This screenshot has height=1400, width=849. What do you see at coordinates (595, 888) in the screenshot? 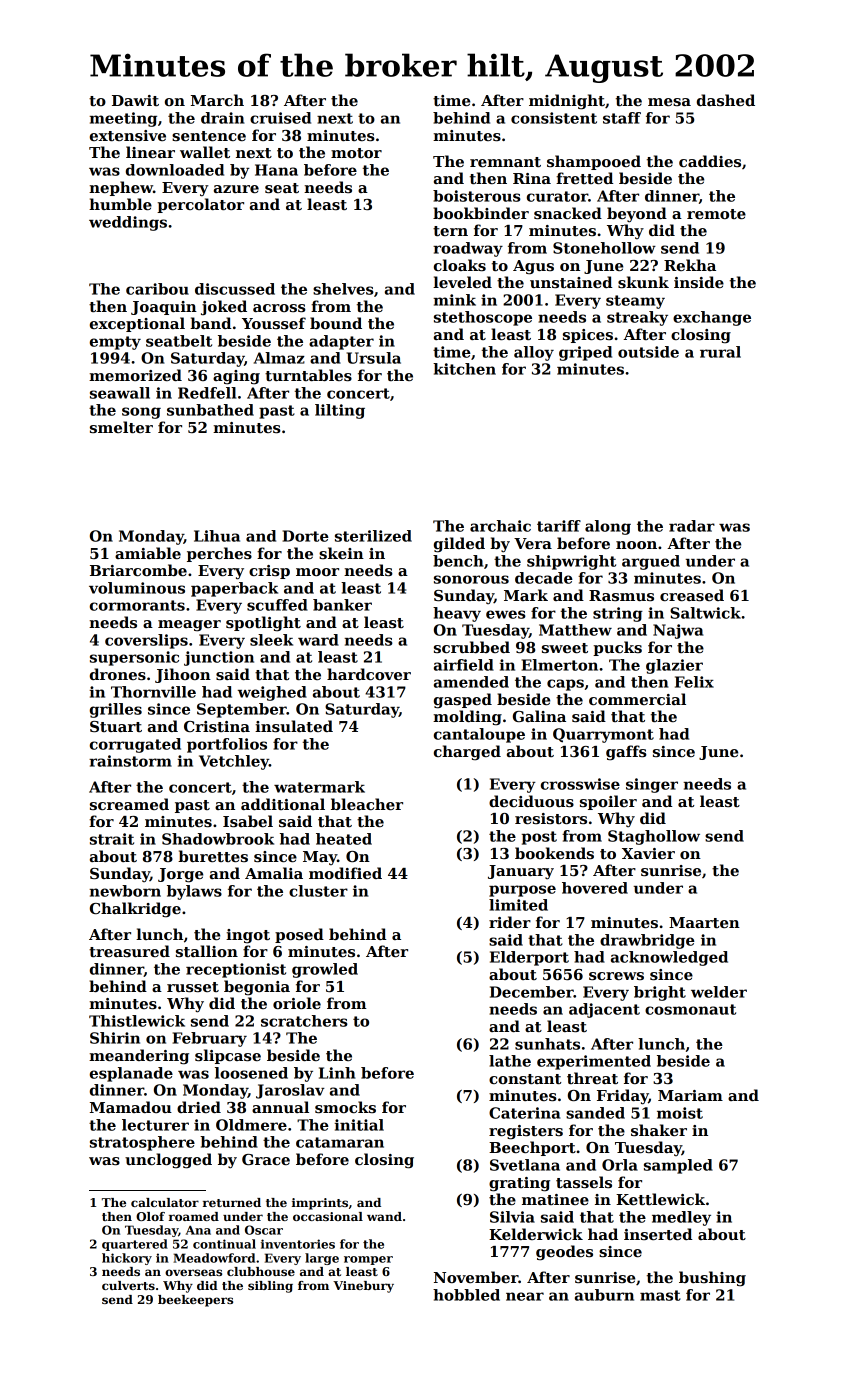
I see `hovered` at bounding box center [595, 888].
